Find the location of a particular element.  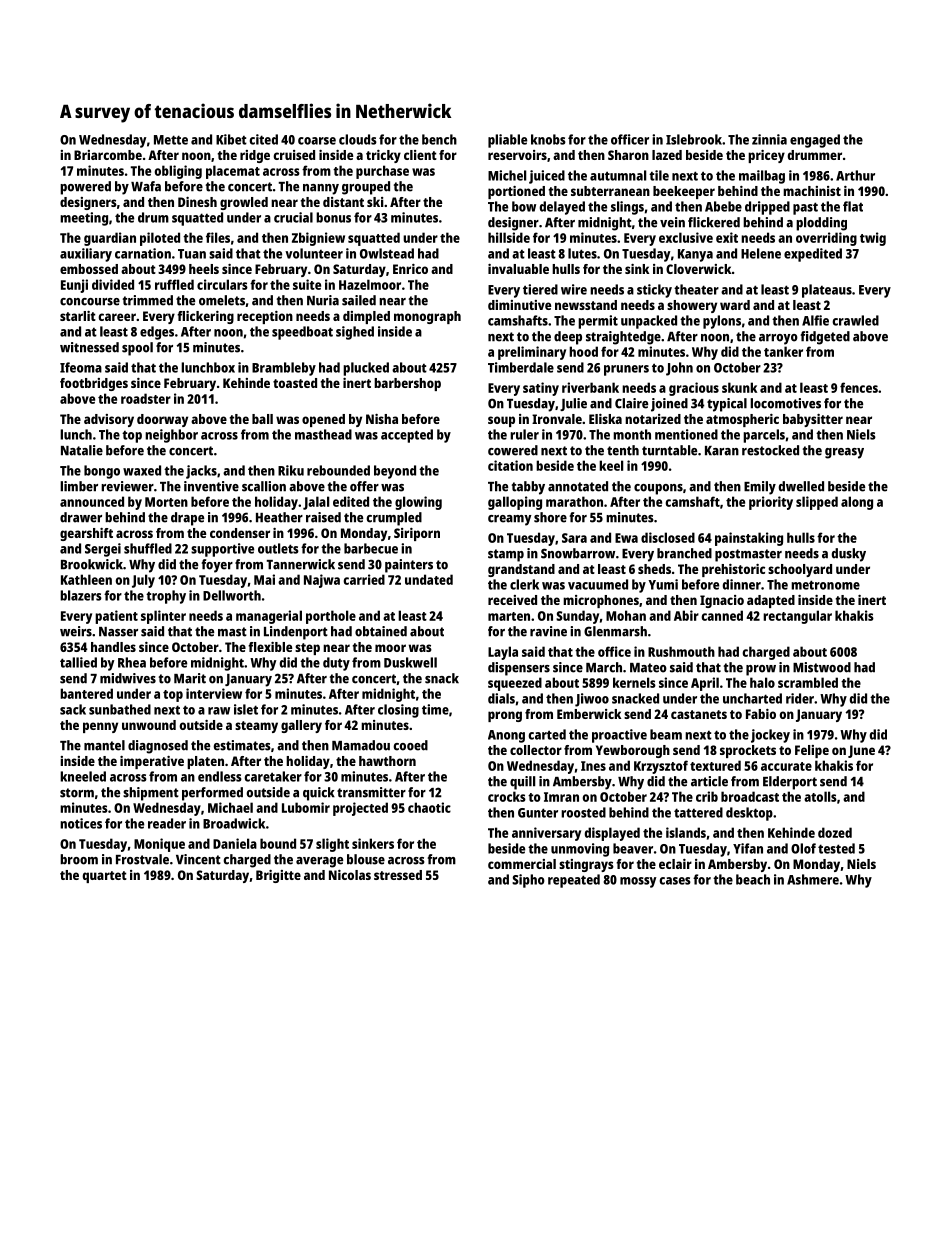

Krzysztof is located at coordinates (661, 767).
